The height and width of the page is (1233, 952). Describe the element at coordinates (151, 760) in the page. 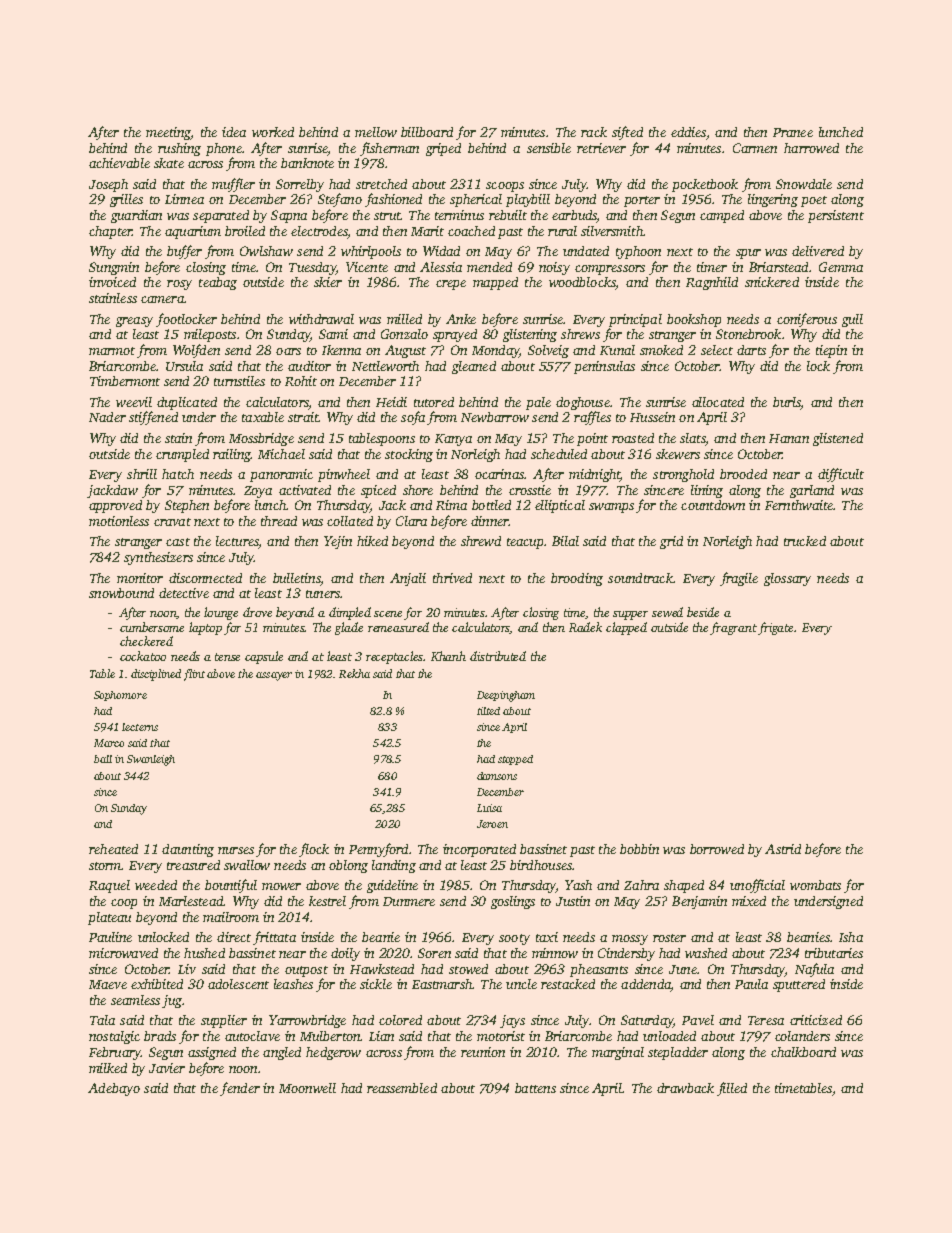

I see `Swanleigh` at that location.
